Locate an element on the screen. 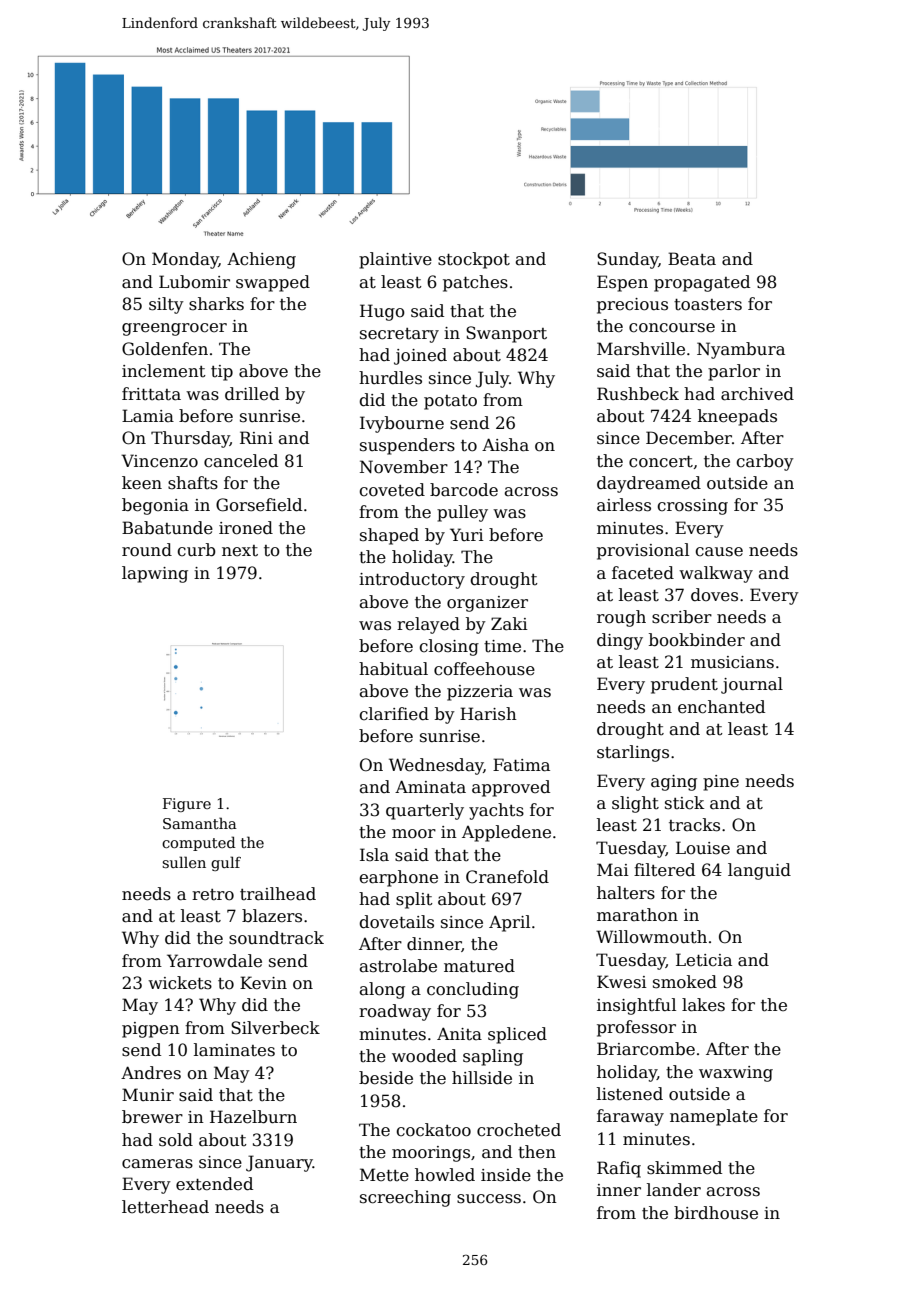  journal is located at coordinates (752, 685).
